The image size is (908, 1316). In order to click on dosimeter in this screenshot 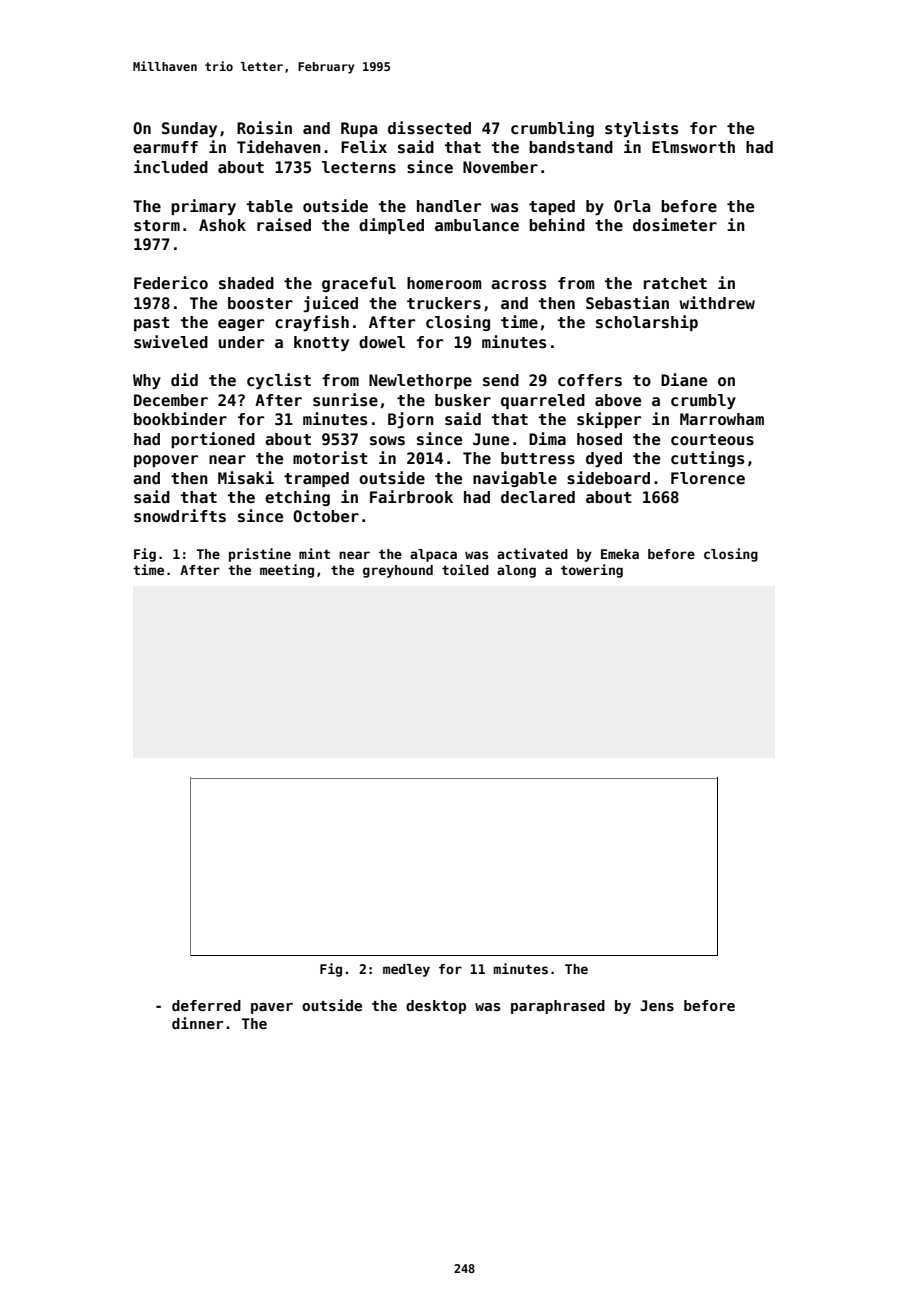, I will do `click(675, 224)`.
